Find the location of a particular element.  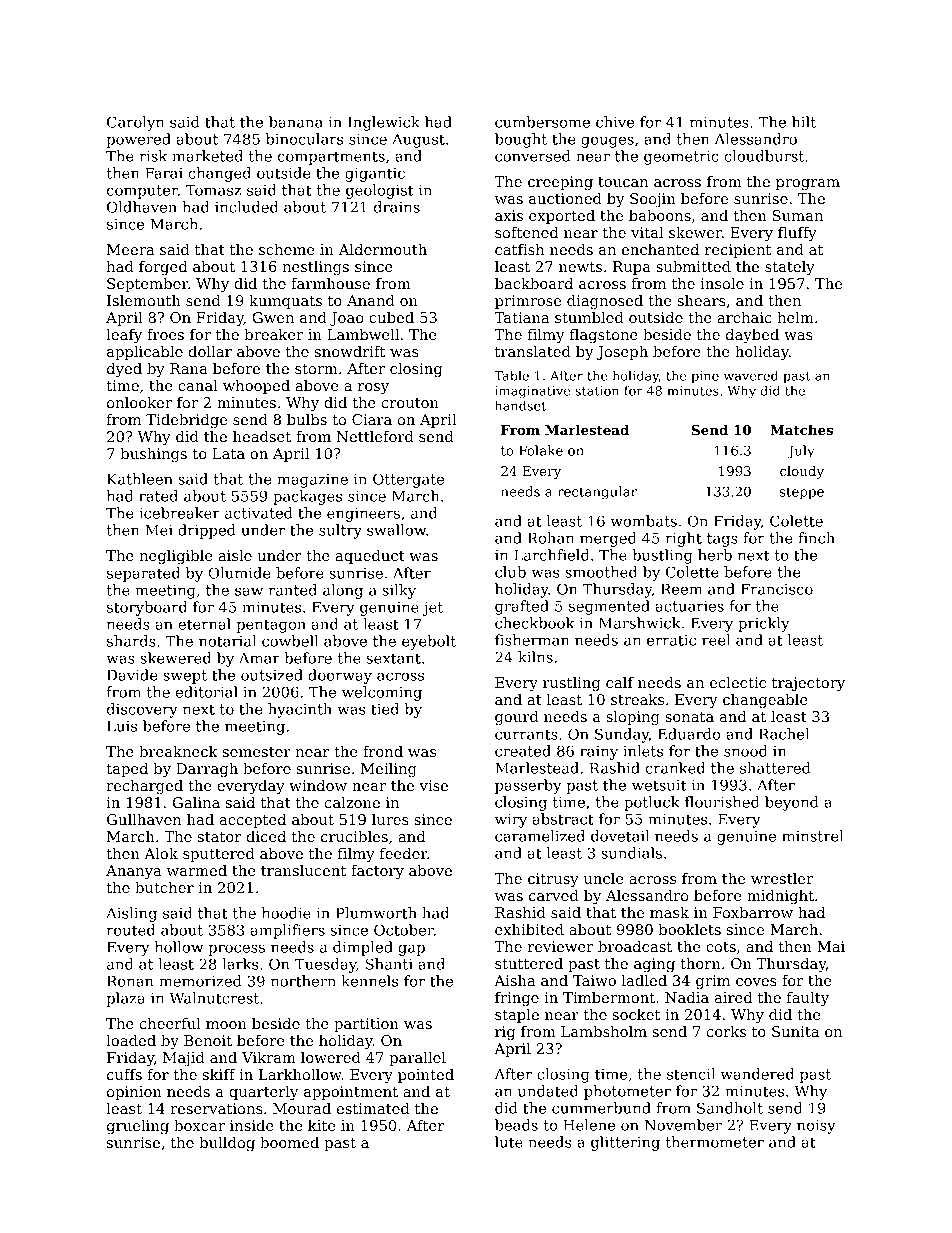

chive is located at coordinates (615, 122).
